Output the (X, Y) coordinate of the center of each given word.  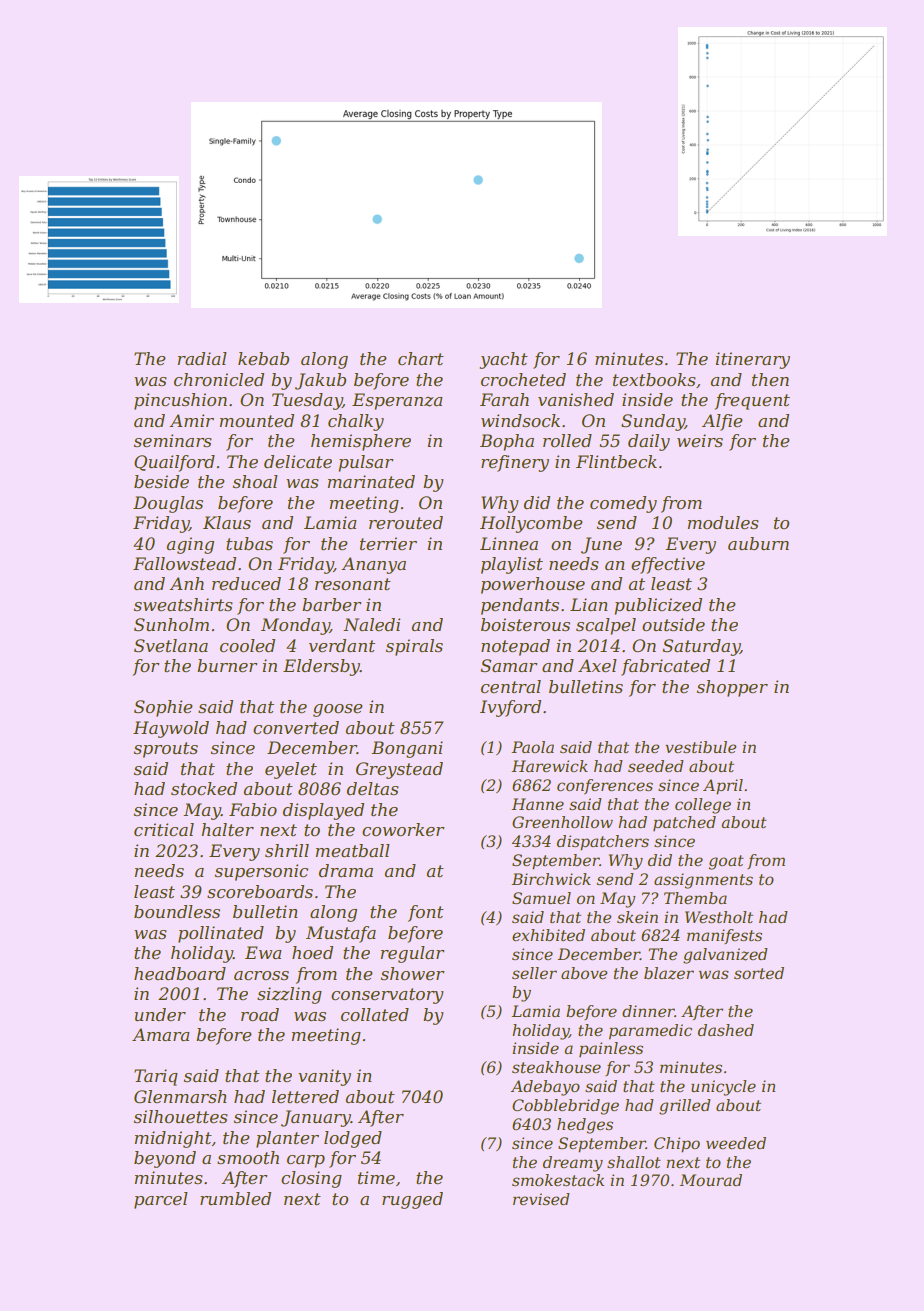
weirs (700, 440)
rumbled (235, 1198)
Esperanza (397, 401)
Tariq (156, 1077)
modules (723, 522)
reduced (246, 583)
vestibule (700, 747)
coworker (403, 829)
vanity (324, 1077)
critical (164, 829)
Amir (191, 420)
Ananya (373, 565)
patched (684, 823)
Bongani (407, 749)
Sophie (163, 708)
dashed (726, 1030)
